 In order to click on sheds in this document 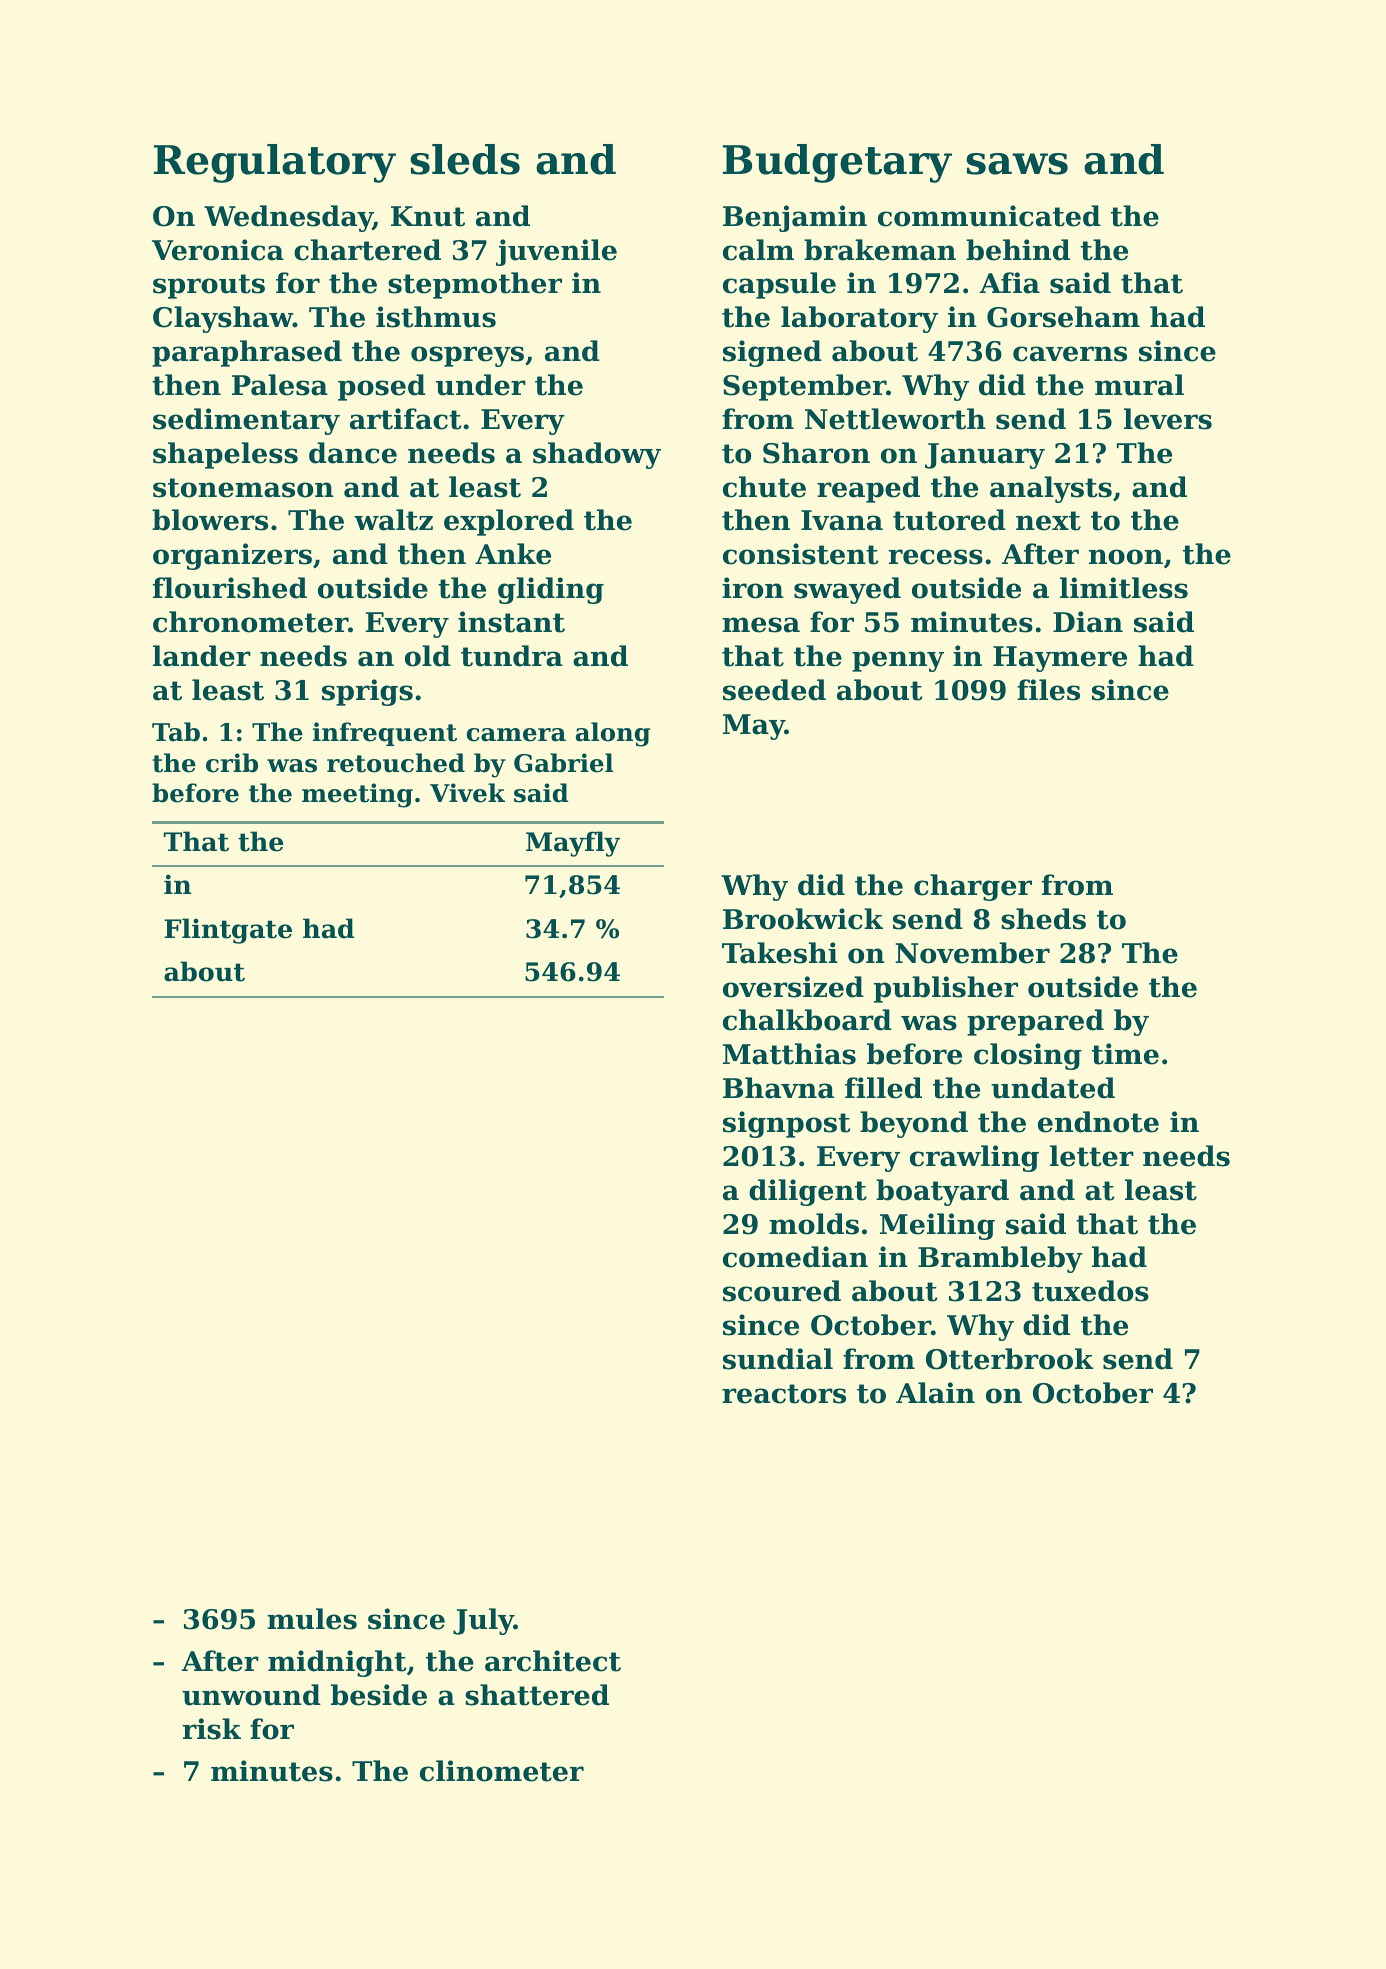, I will do `click(1043, 919)`.
